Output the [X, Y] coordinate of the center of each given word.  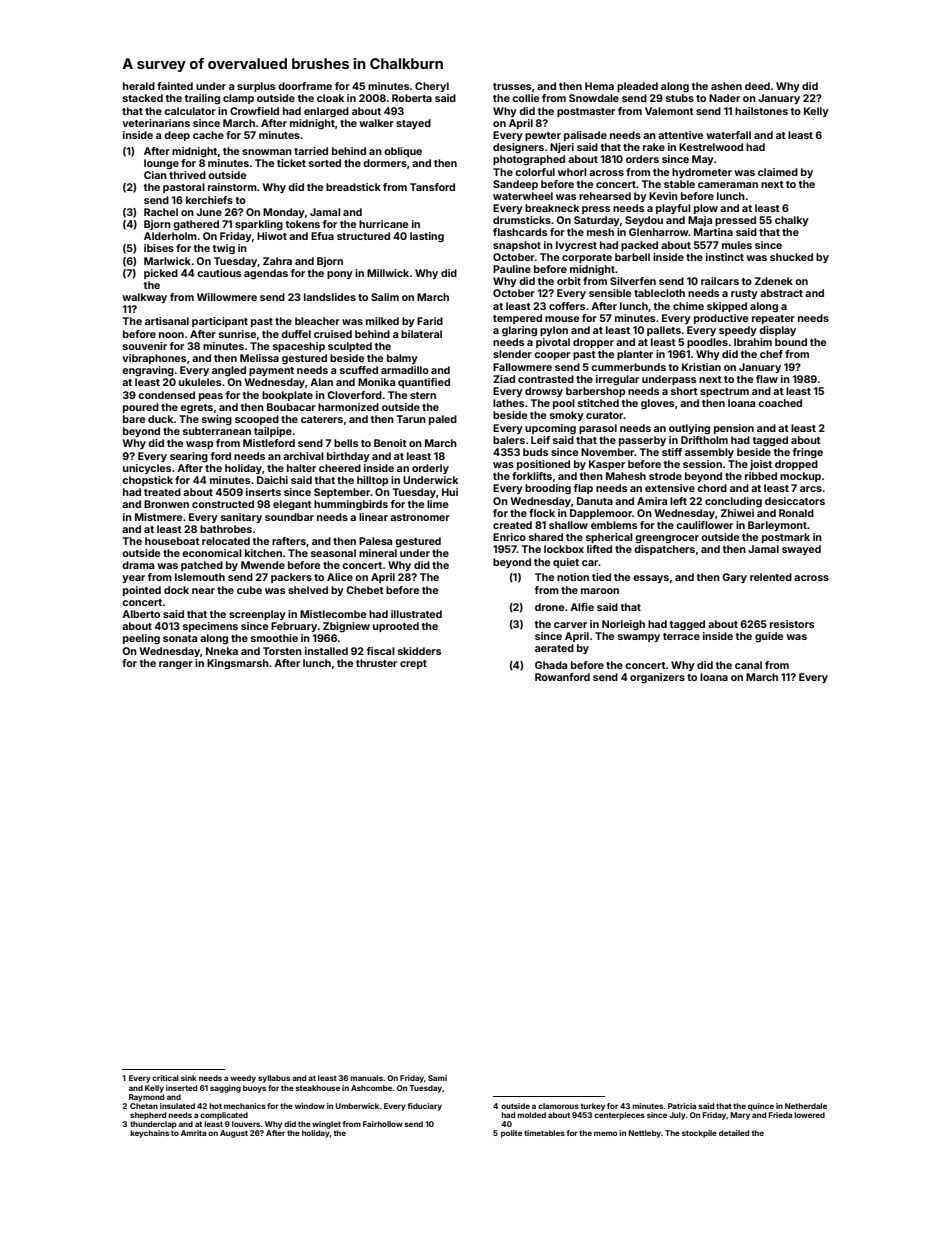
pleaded [637, 87]
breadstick [353, 187]
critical [165, 1078]
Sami [437, 1078]
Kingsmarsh [238, 664]
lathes [508, 403]
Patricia [682, 1106]
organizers [657, 678]
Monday [284, 213]
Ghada [551, 665]
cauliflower [704, 525]
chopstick [147, 481]
